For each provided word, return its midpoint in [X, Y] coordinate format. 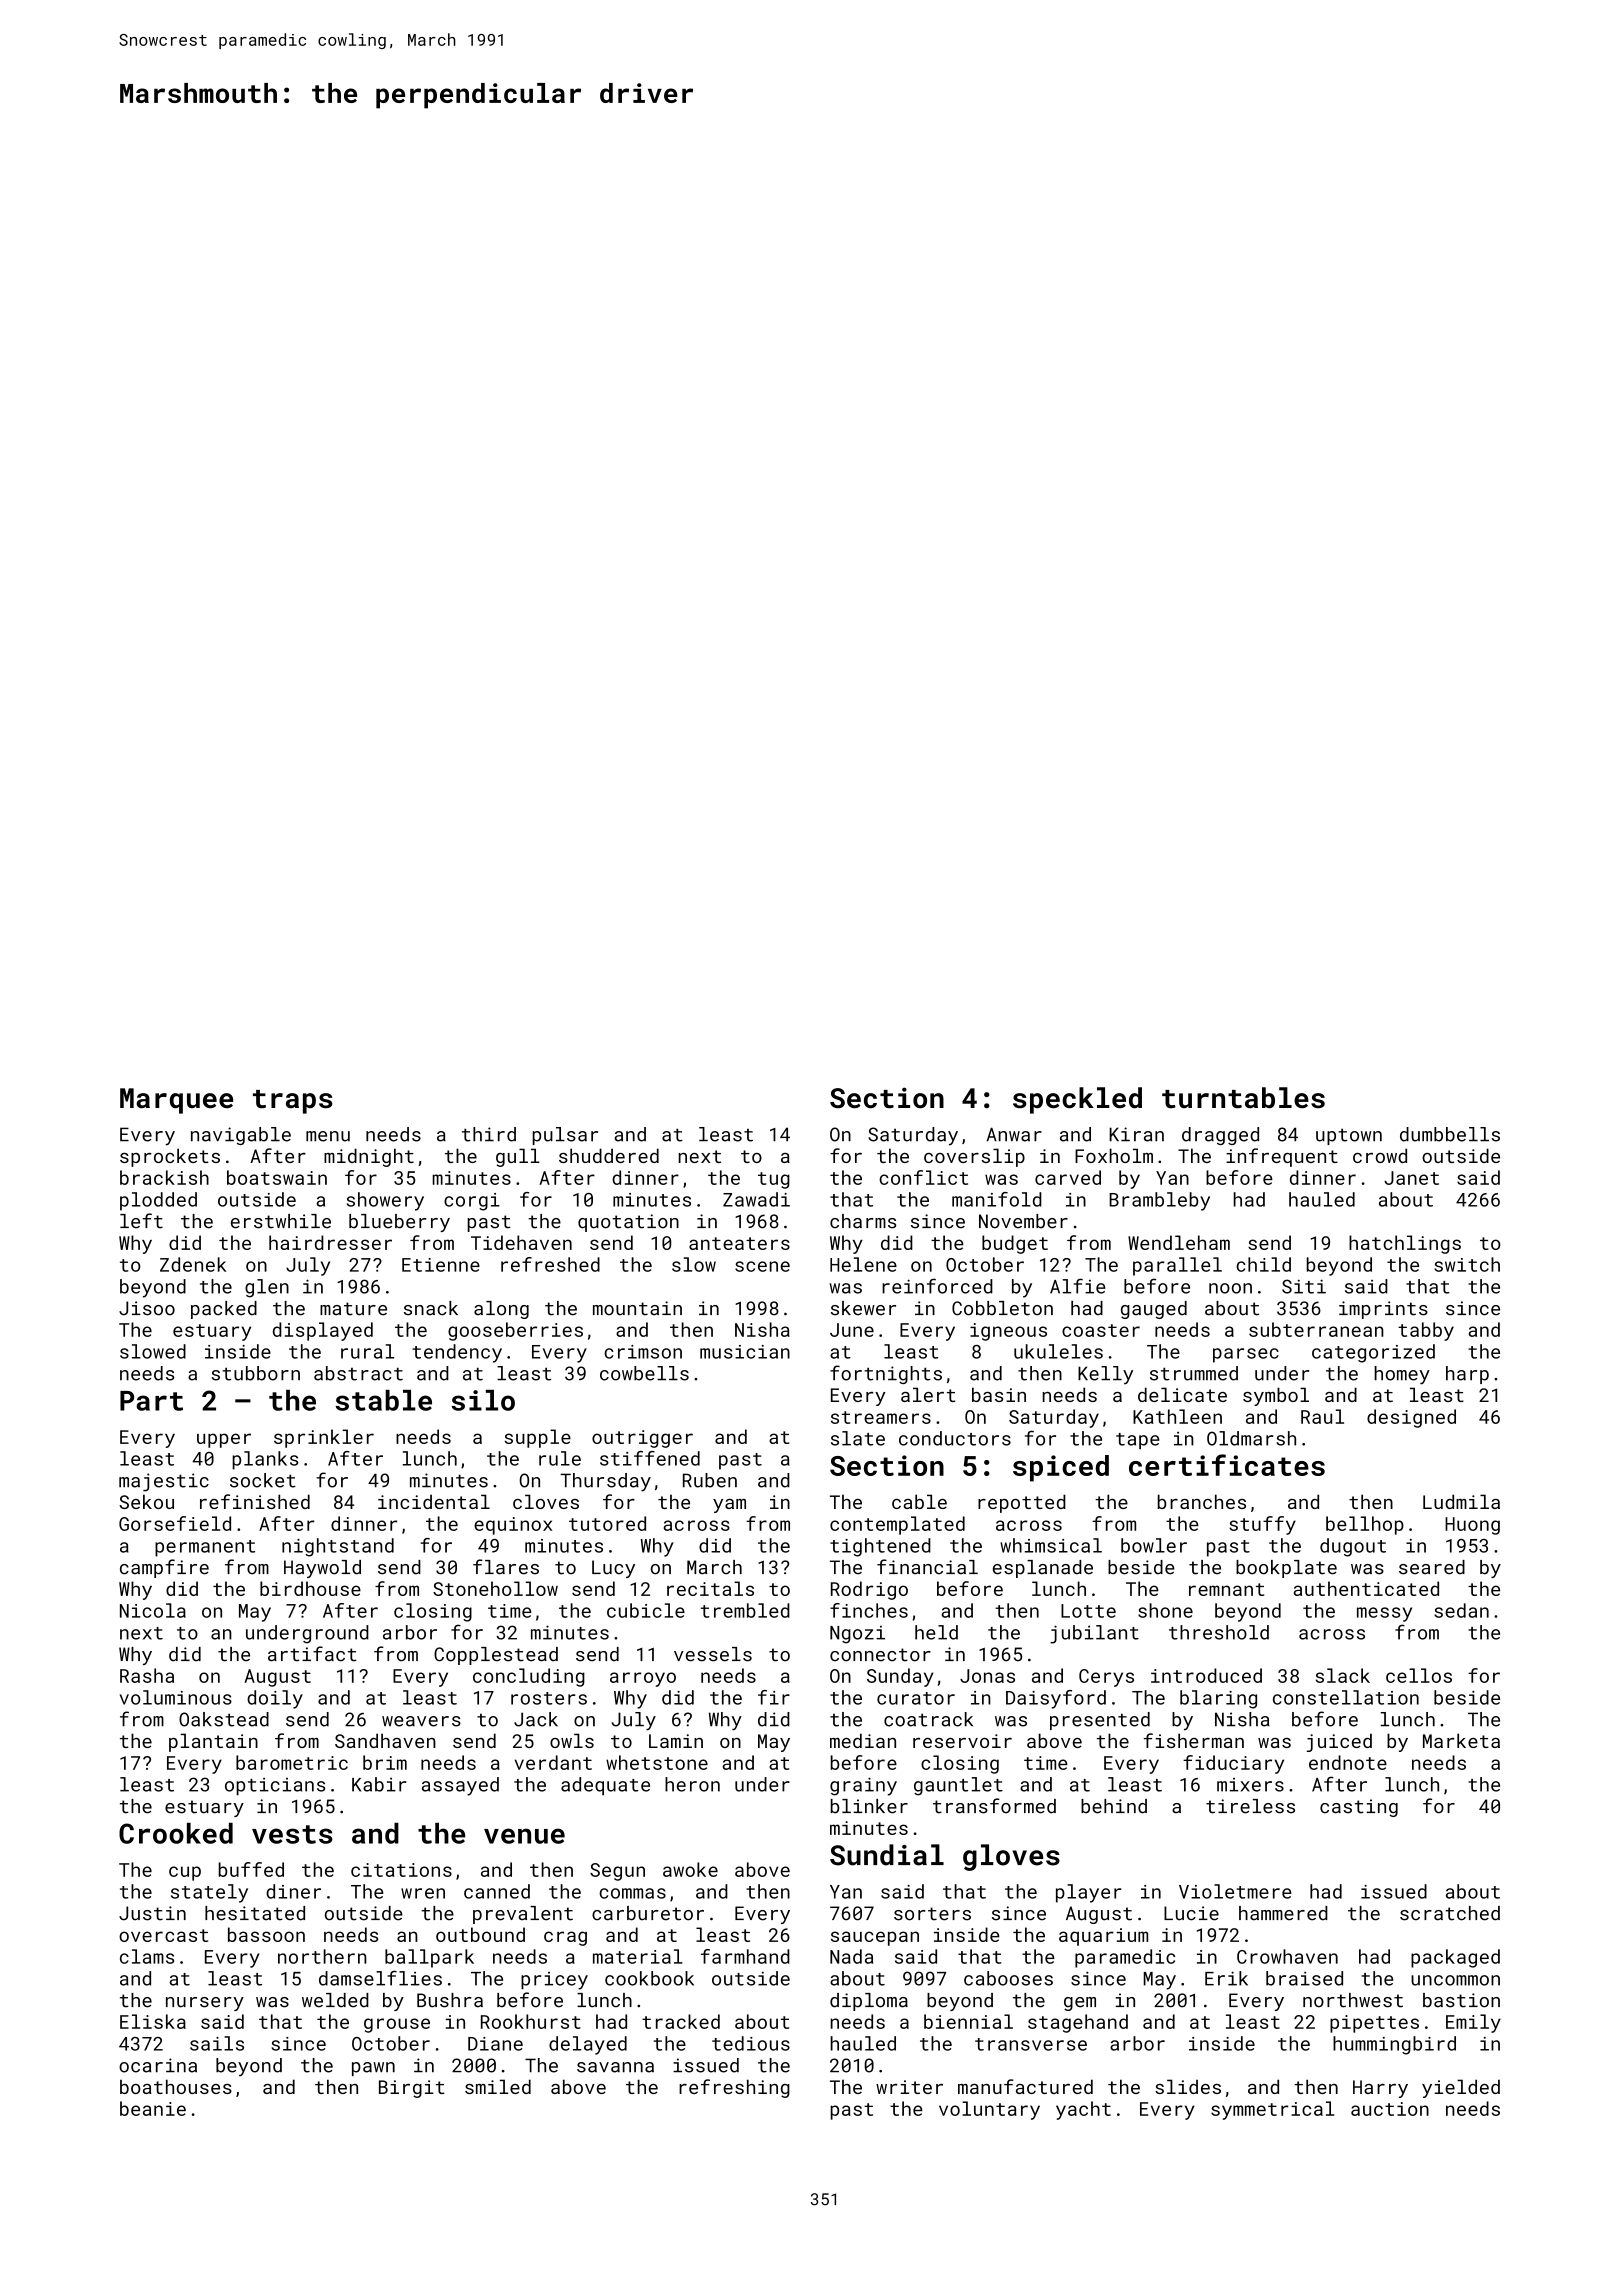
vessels [713, 1654]
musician [745, 1352]
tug [774, 1180]
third [489, 1134]
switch [1467, 1264]
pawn [373, 2069]
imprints [1383, 1310]
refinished [255, 1501]
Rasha [147, 1675]
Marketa [1461, 1740]
